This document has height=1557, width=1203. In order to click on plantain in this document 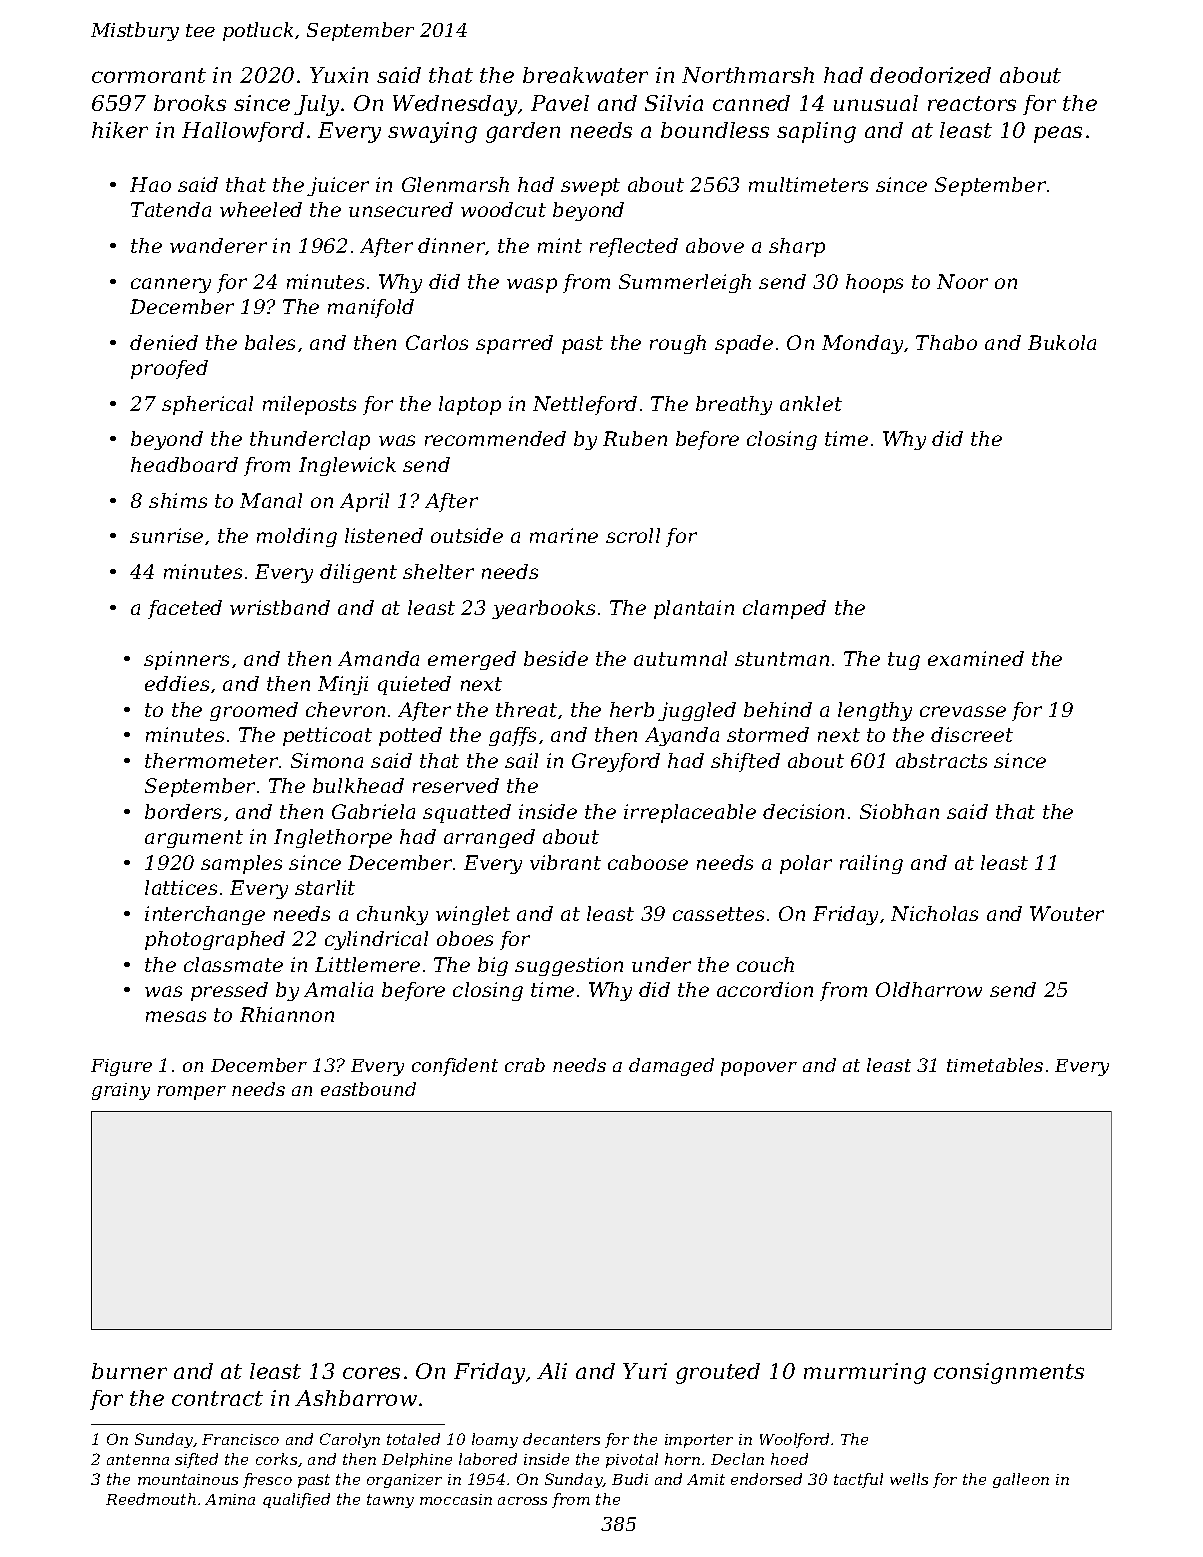, I will do `click(694, 609)`.
